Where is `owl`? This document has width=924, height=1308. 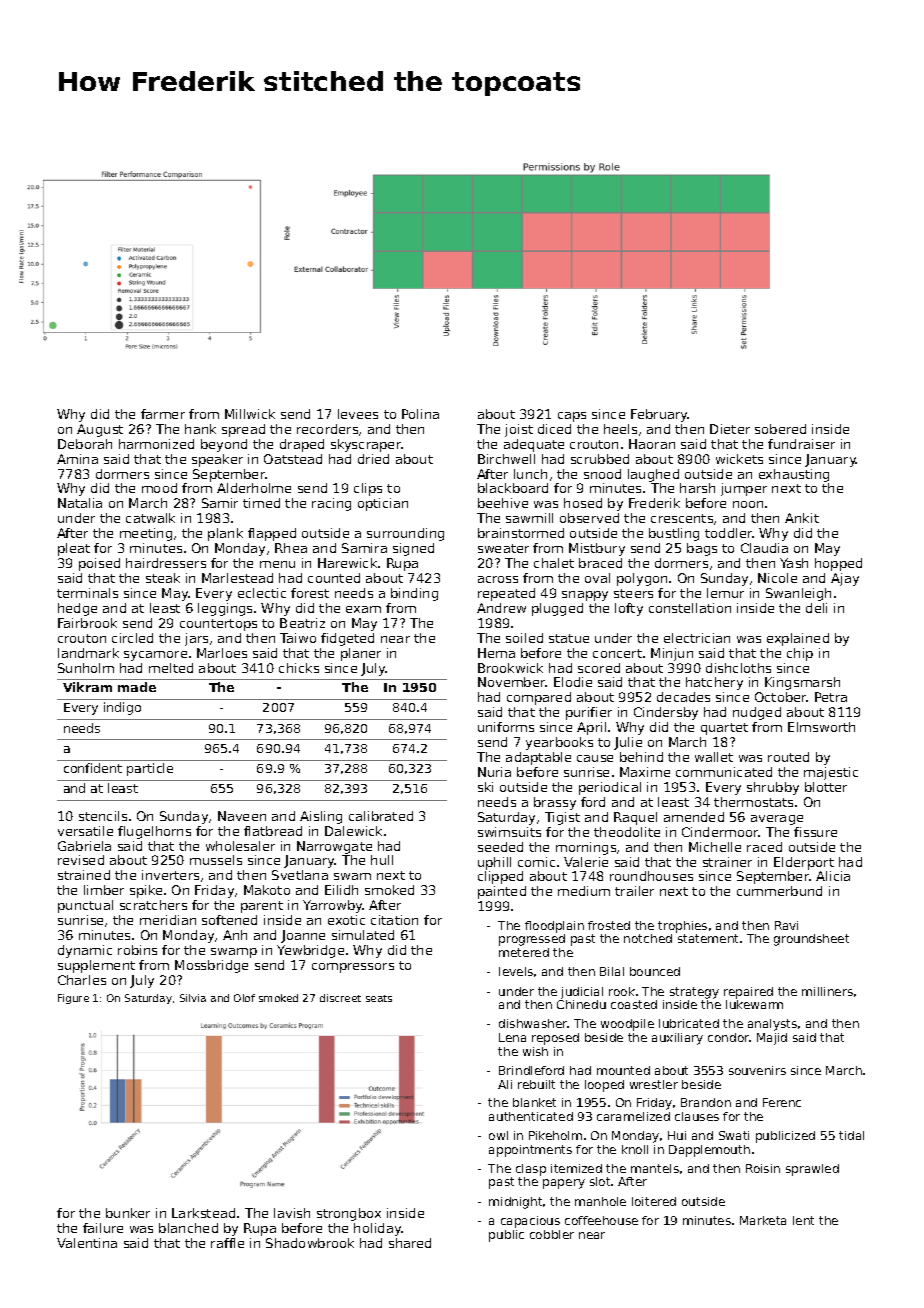 owl is located at coordinates (498, 1135).
